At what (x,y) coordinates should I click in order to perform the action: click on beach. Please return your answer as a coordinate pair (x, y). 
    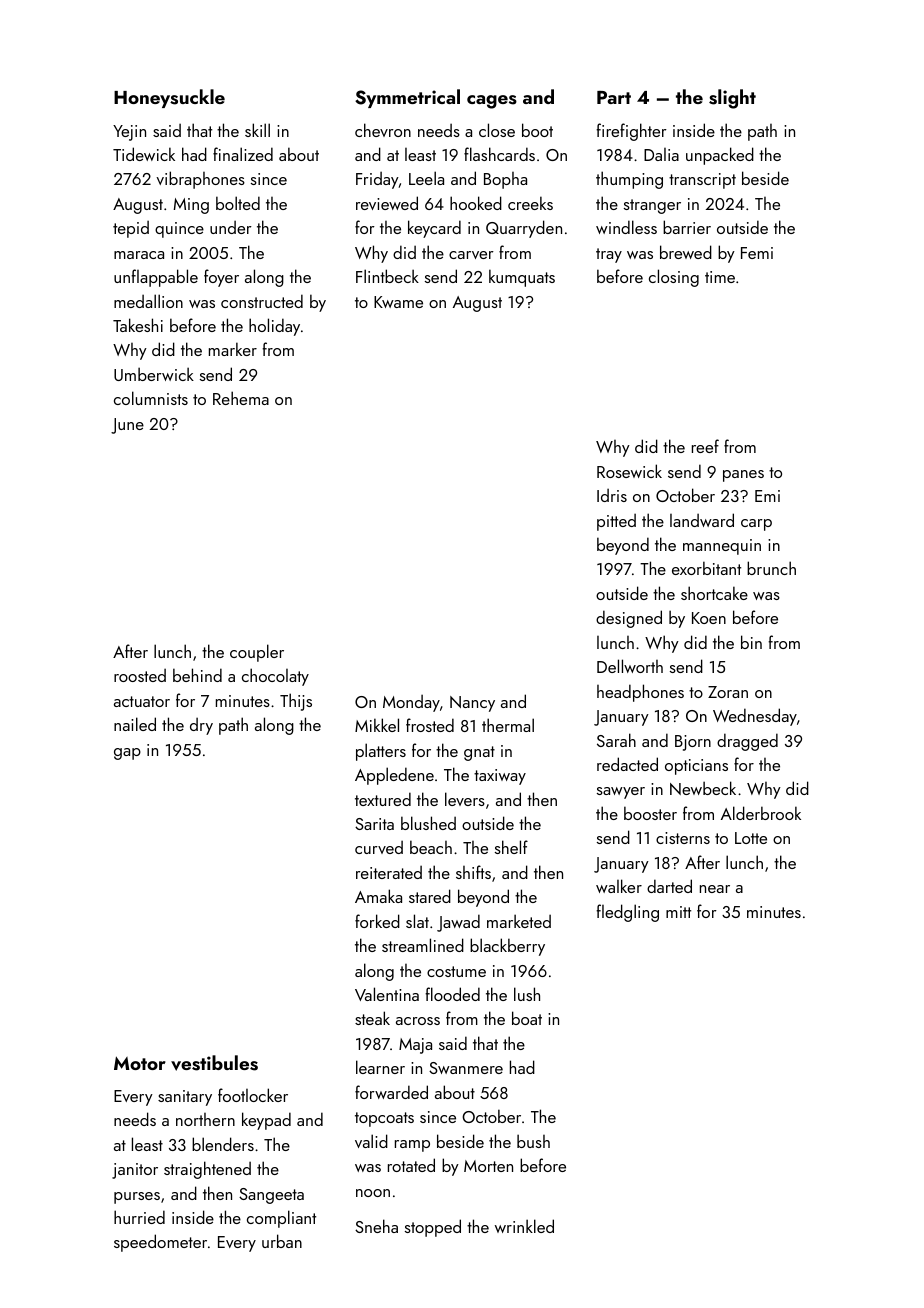
    Looking at the image, I should click on (431, 847).
